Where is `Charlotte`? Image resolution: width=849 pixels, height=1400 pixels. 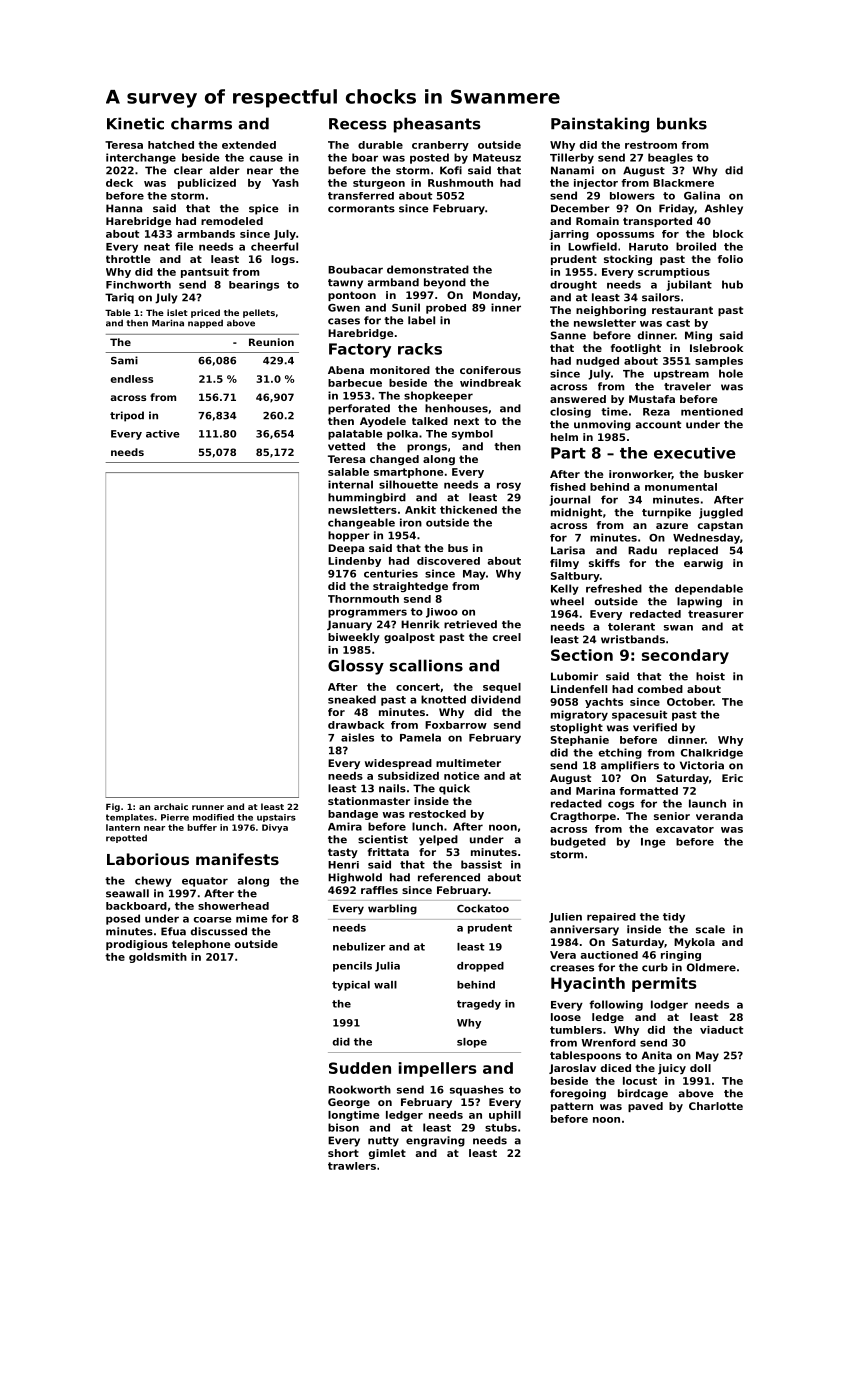
Charlotte is located at coordinates (716, 1106).
